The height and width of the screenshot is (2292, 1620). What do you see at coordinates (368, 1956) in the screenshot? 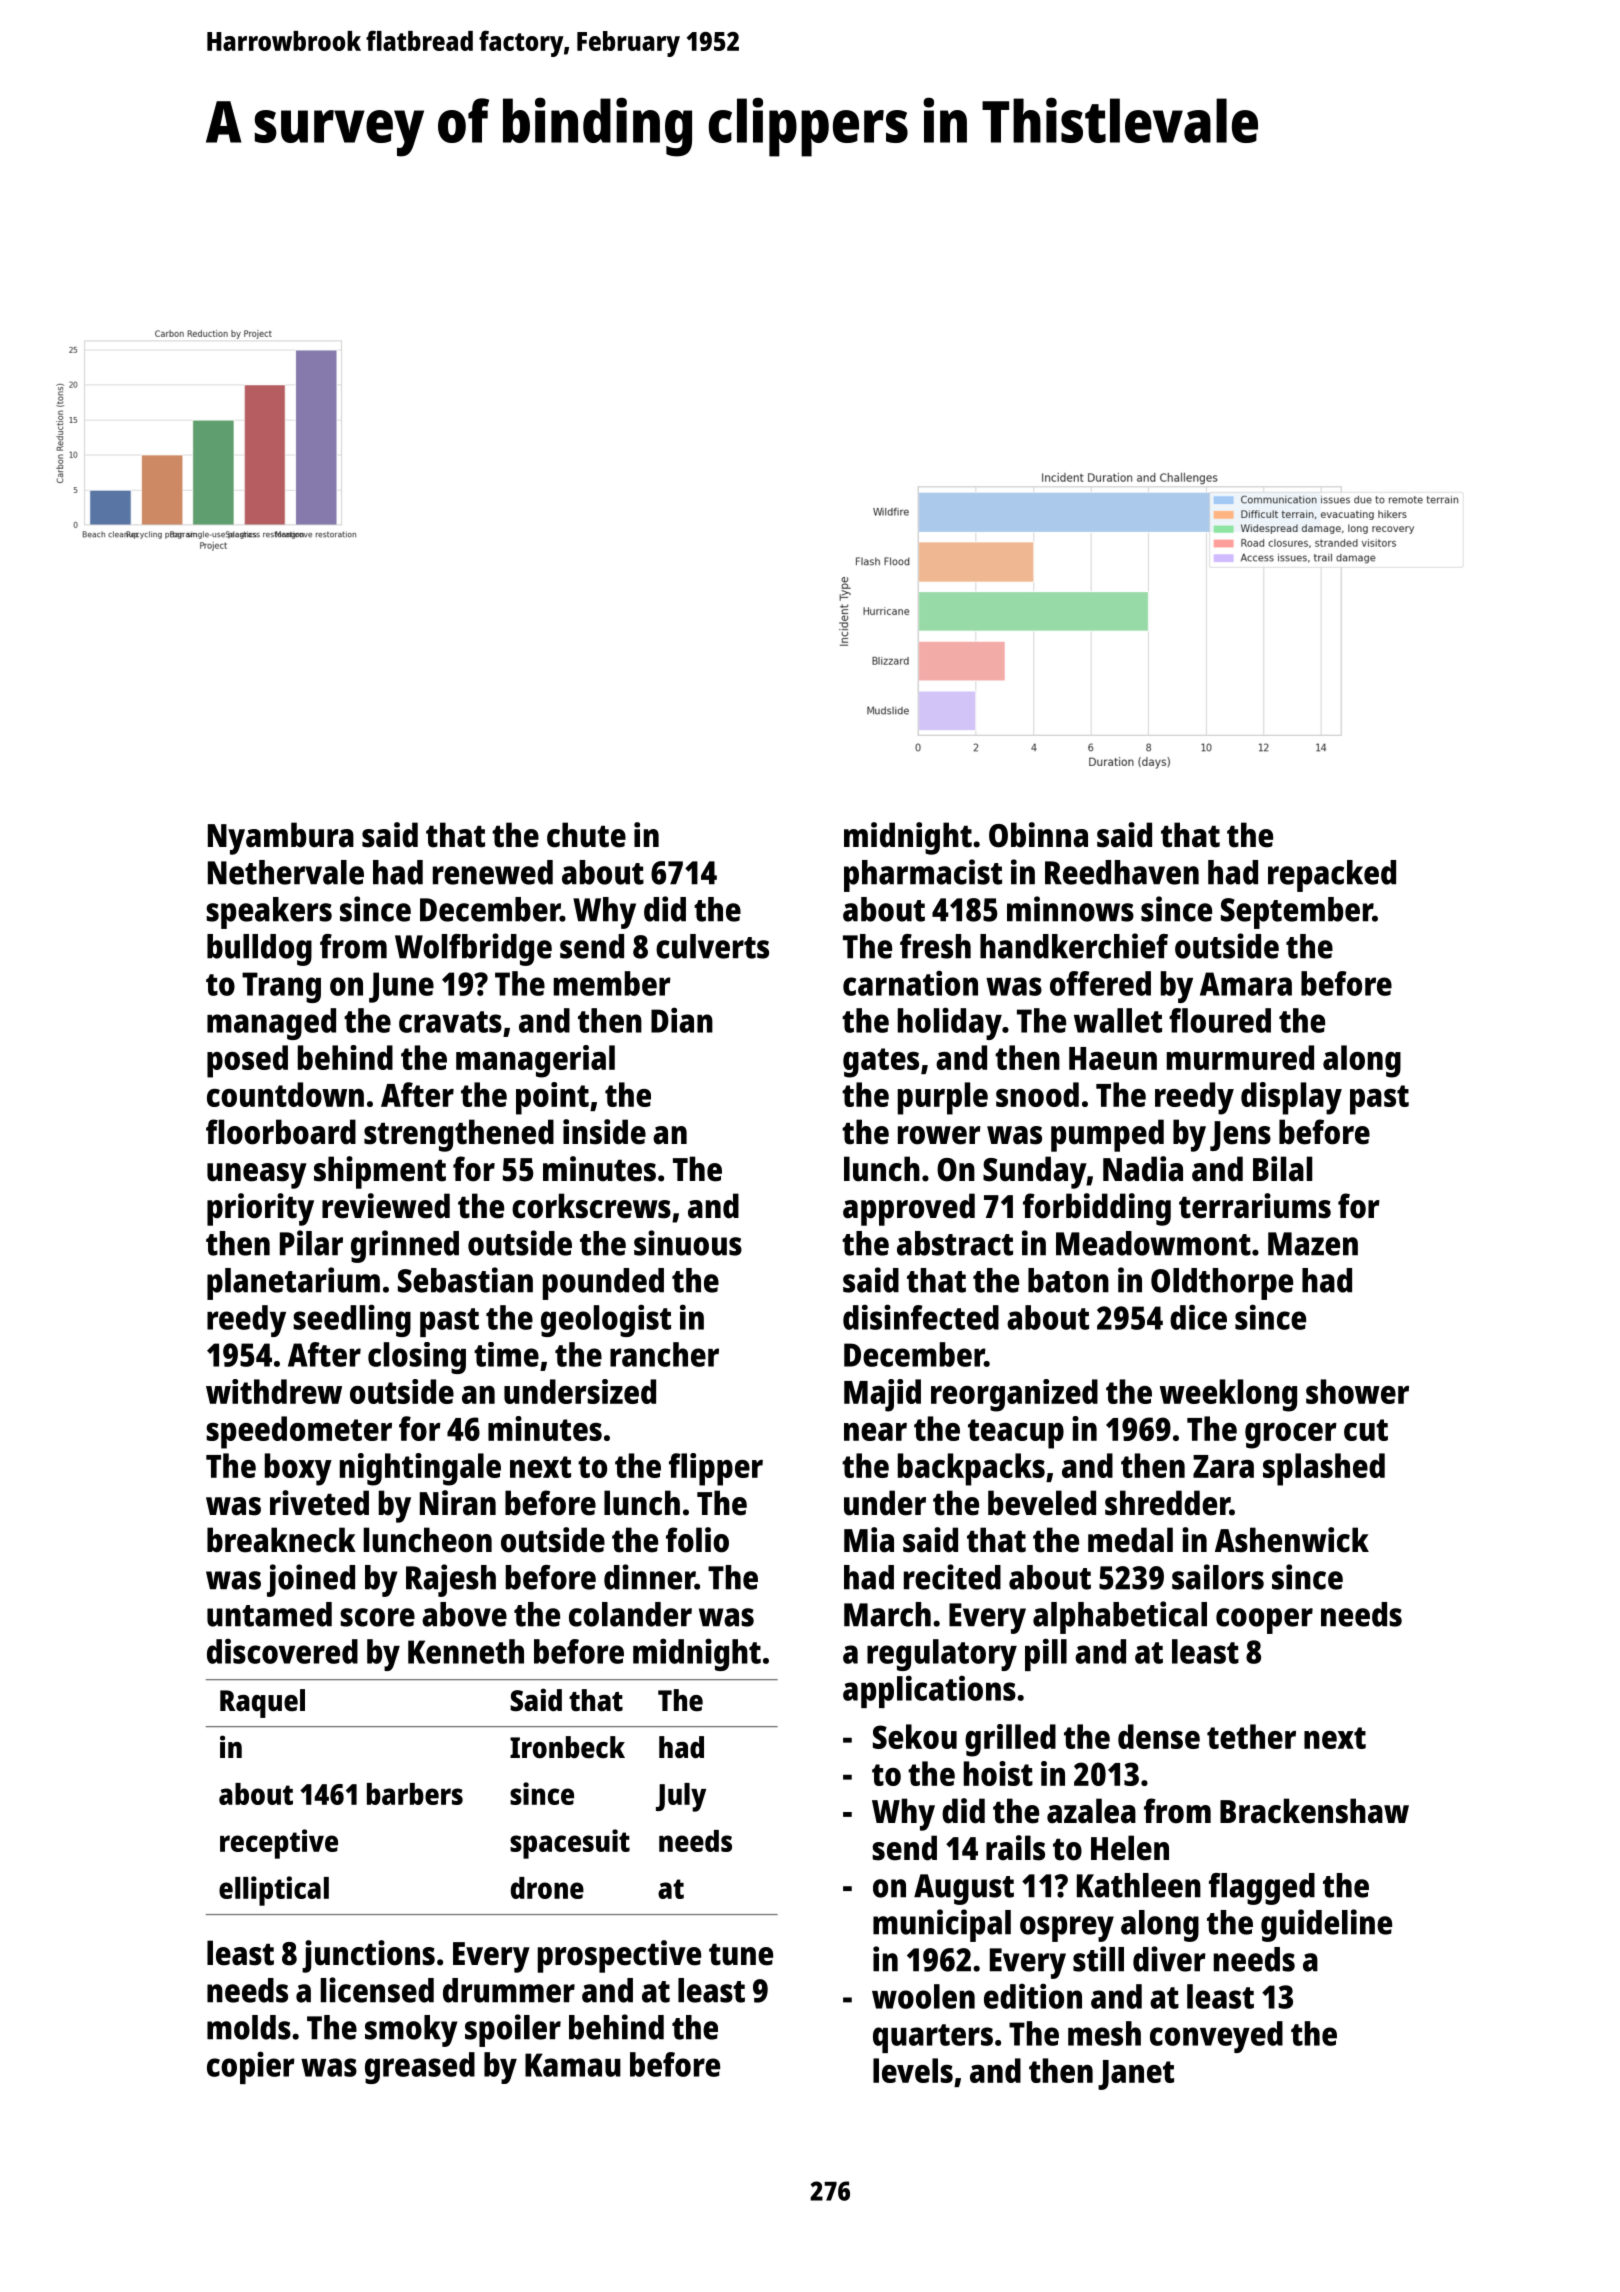
I see `junctions` at bounding box center [368, 1956].
